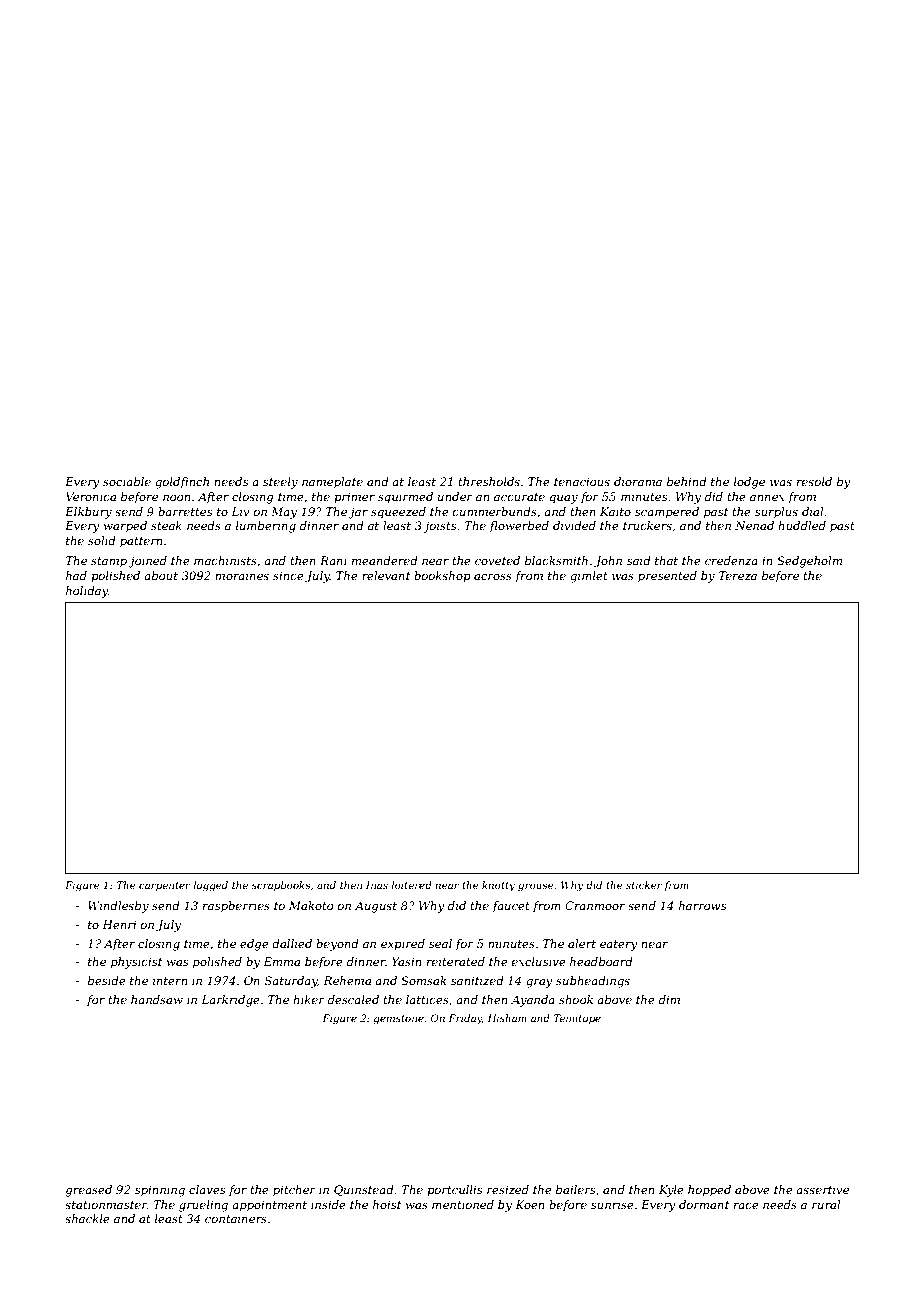 This screenshot has height=1308, width=924. Describe the element at coordinates (564, 499) in the screenshot. I see `quay` at that location.
